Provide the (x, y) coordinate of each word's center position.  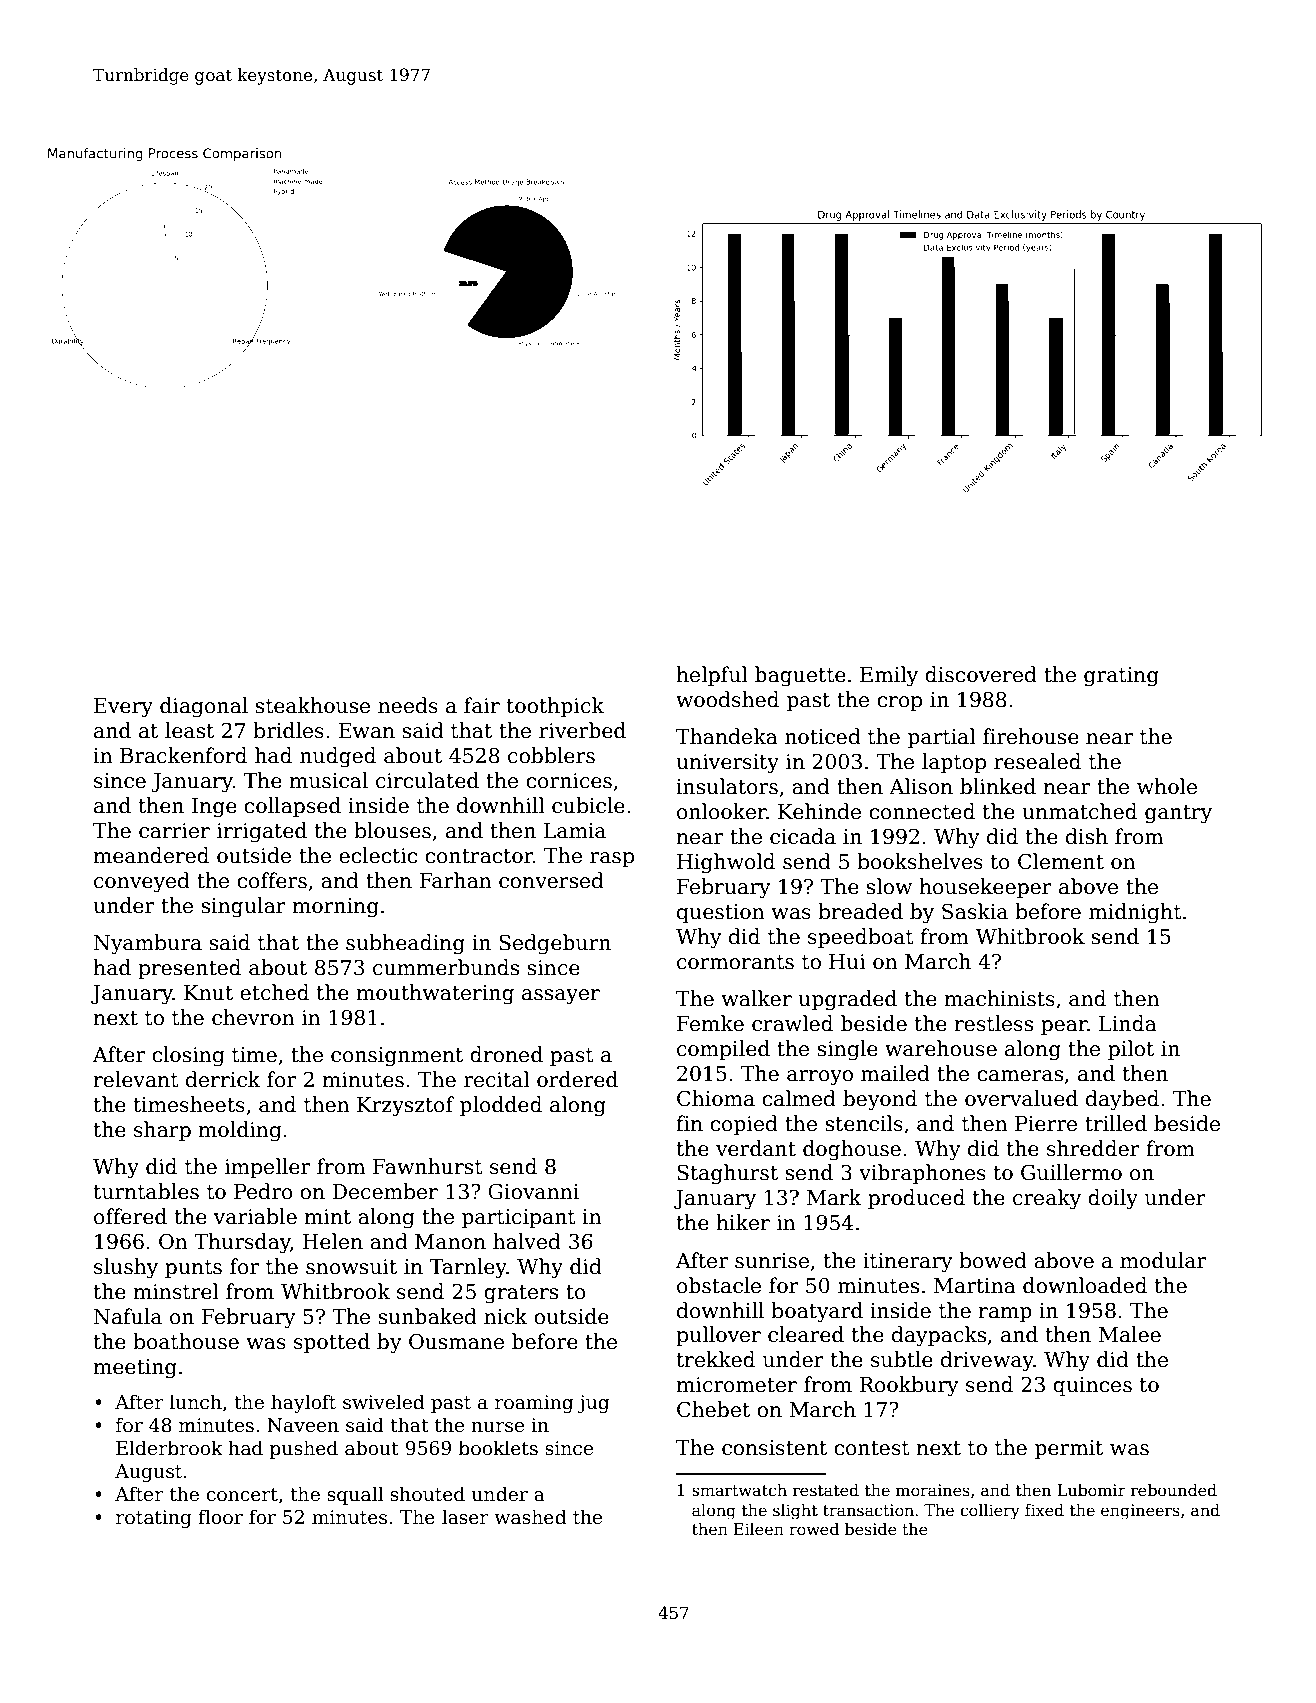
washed (530, 1517)
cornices (569, 781)
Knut (208, 993)
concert (242, 1495)
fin (689, 1123)
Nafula (128, 1316)
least (189, 730)
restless (994, 1023)
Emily (889, 676)
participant (519, 1218)
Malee (1130, 1334)
